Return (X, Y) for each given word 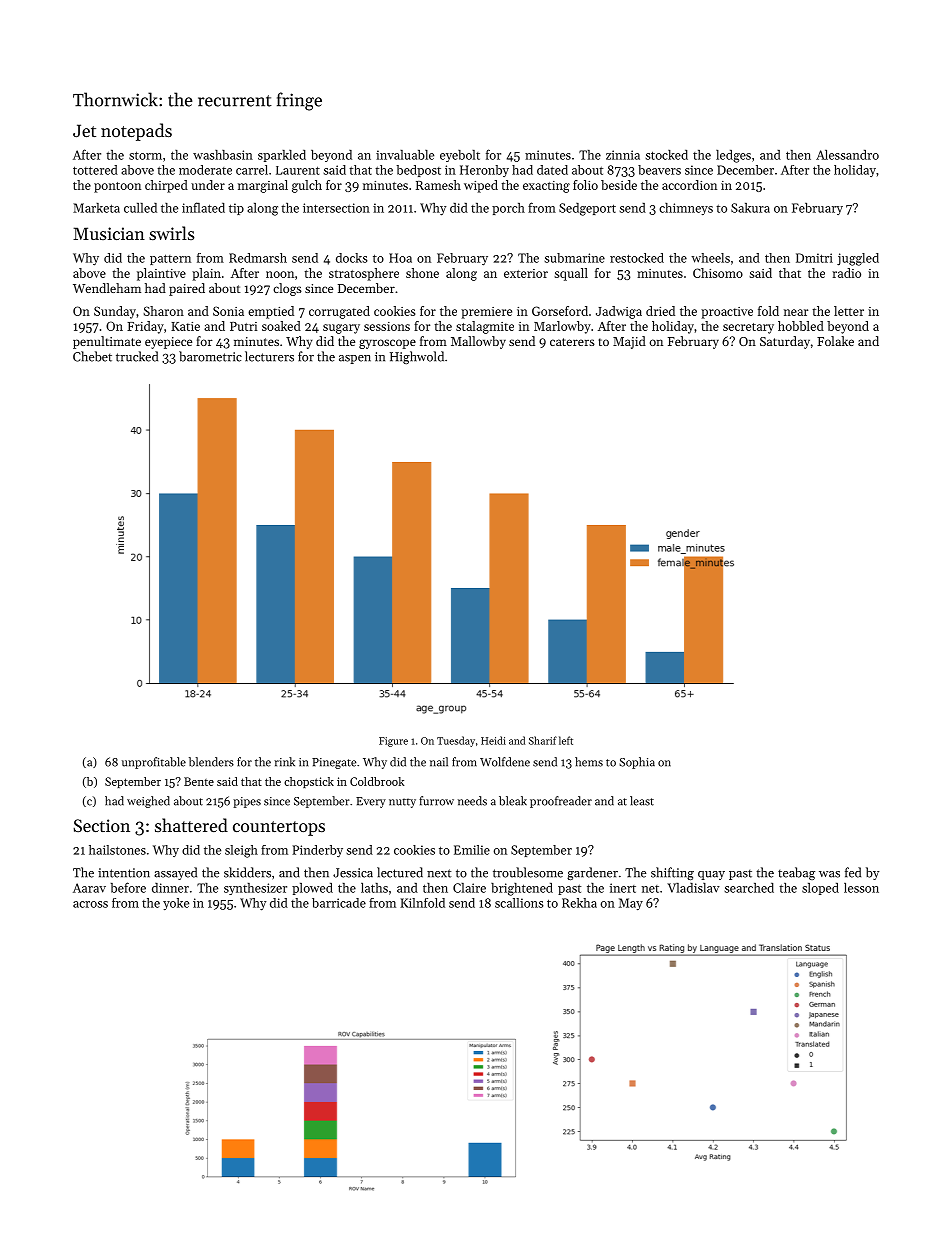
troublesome (528, 872)
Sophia (637, 763)
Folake (835, 341)
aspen (355, 359)
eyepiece (168, 343)
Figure (393, 742)
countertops (279, 828)
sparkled (282, 156)
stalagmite (485, 327)
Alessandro (847, 154)
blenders (211, 762)
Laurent (298, 170)
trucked (137, 356)
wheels (710, 258)
